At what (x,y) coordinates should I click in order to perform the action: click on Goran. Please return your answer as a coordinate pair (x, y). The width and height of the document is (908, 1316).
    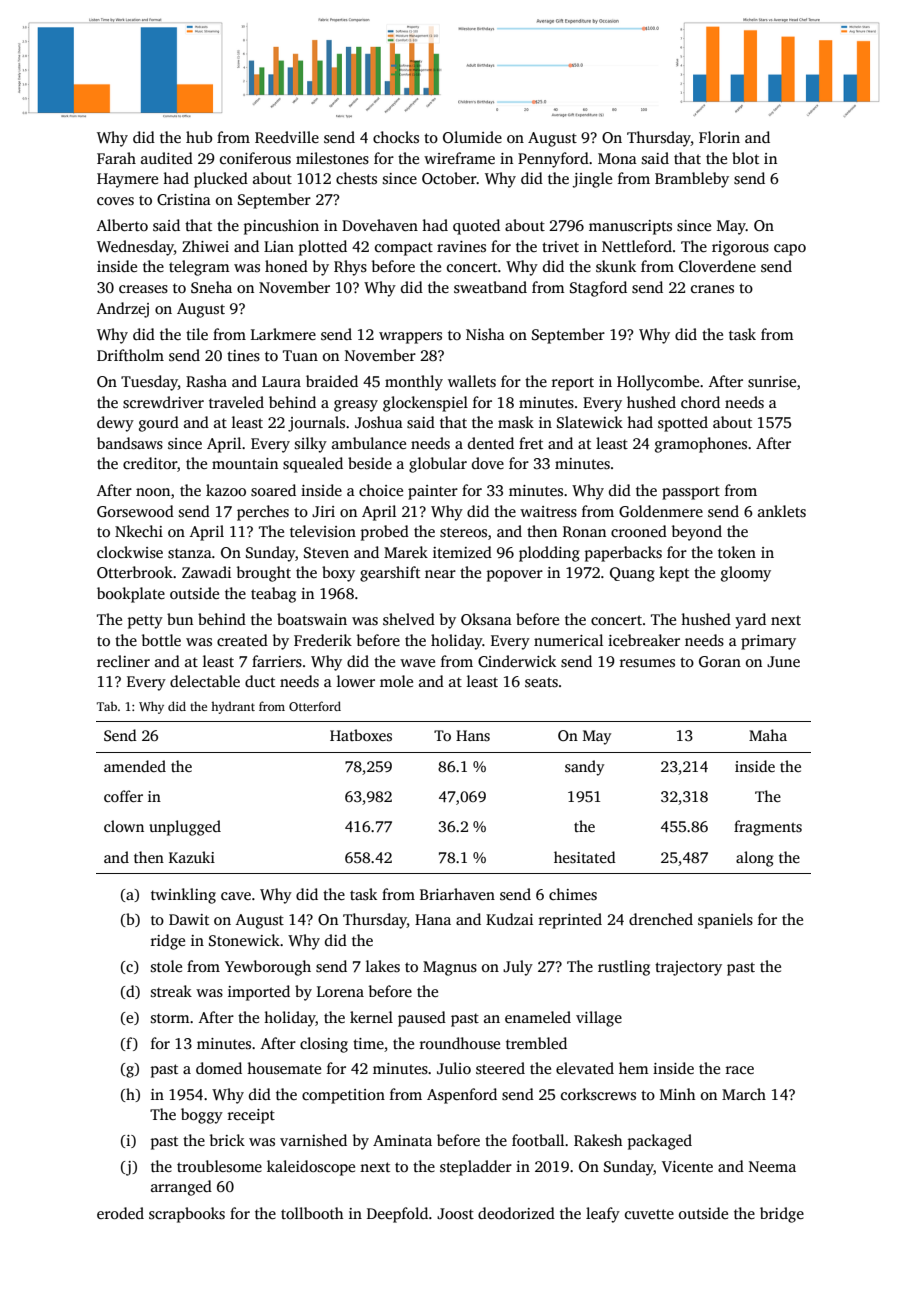
    Looking at the image, I should click on (720, 662).
